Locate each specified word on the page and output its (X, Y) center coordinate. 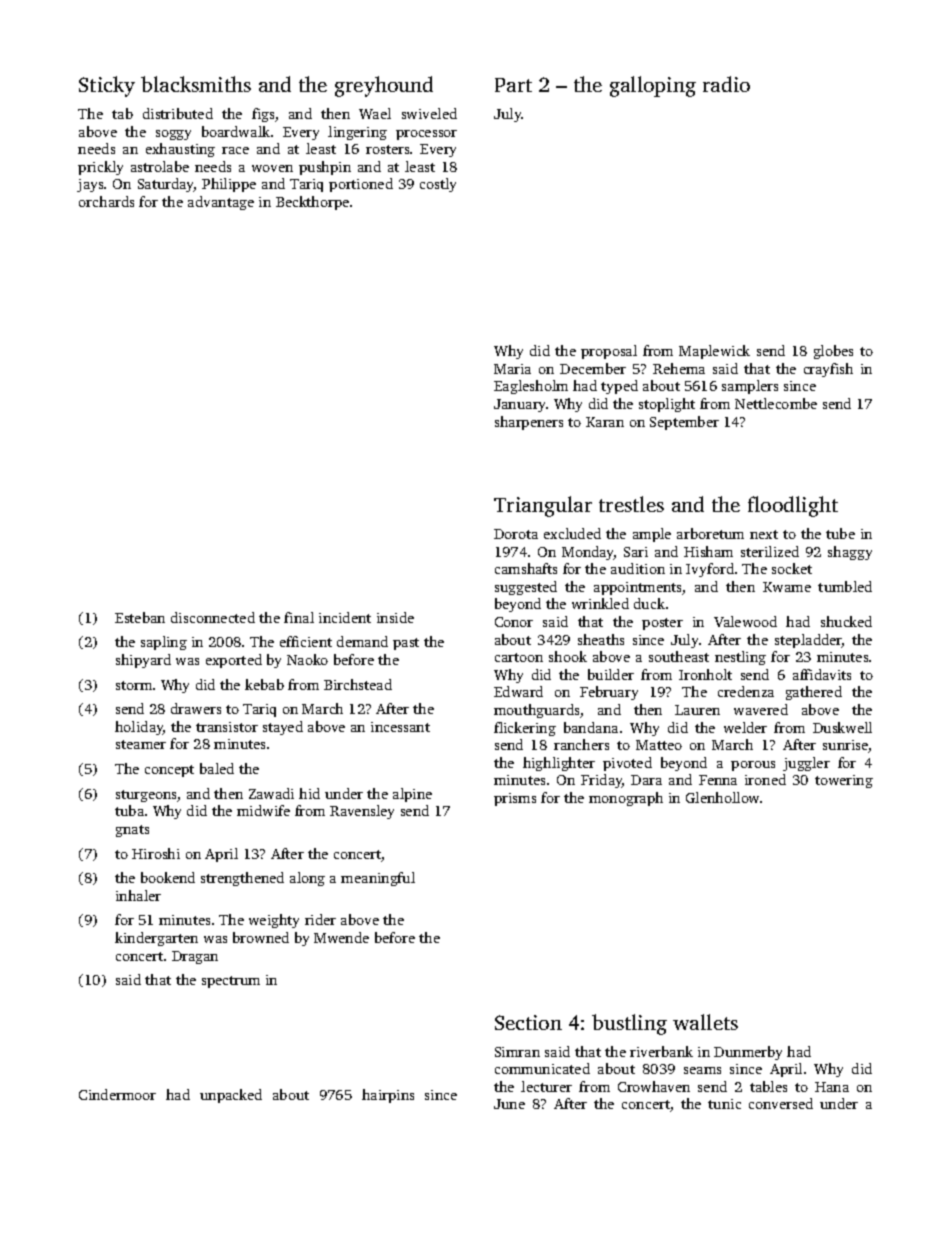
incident (345, 617)
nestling (740, 658)
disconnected (213, 617)
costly (438, 185)
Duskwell (842, 727)
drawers (196, 708)
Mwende (341, 937)
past (406, 644)
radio (726, 84)
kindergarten (156, 939)
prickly (100, 168)
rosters (387, 149)
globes (833, 352)
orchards (106, 201)
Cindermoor (117, 1094)
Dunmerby (748, 1053)
